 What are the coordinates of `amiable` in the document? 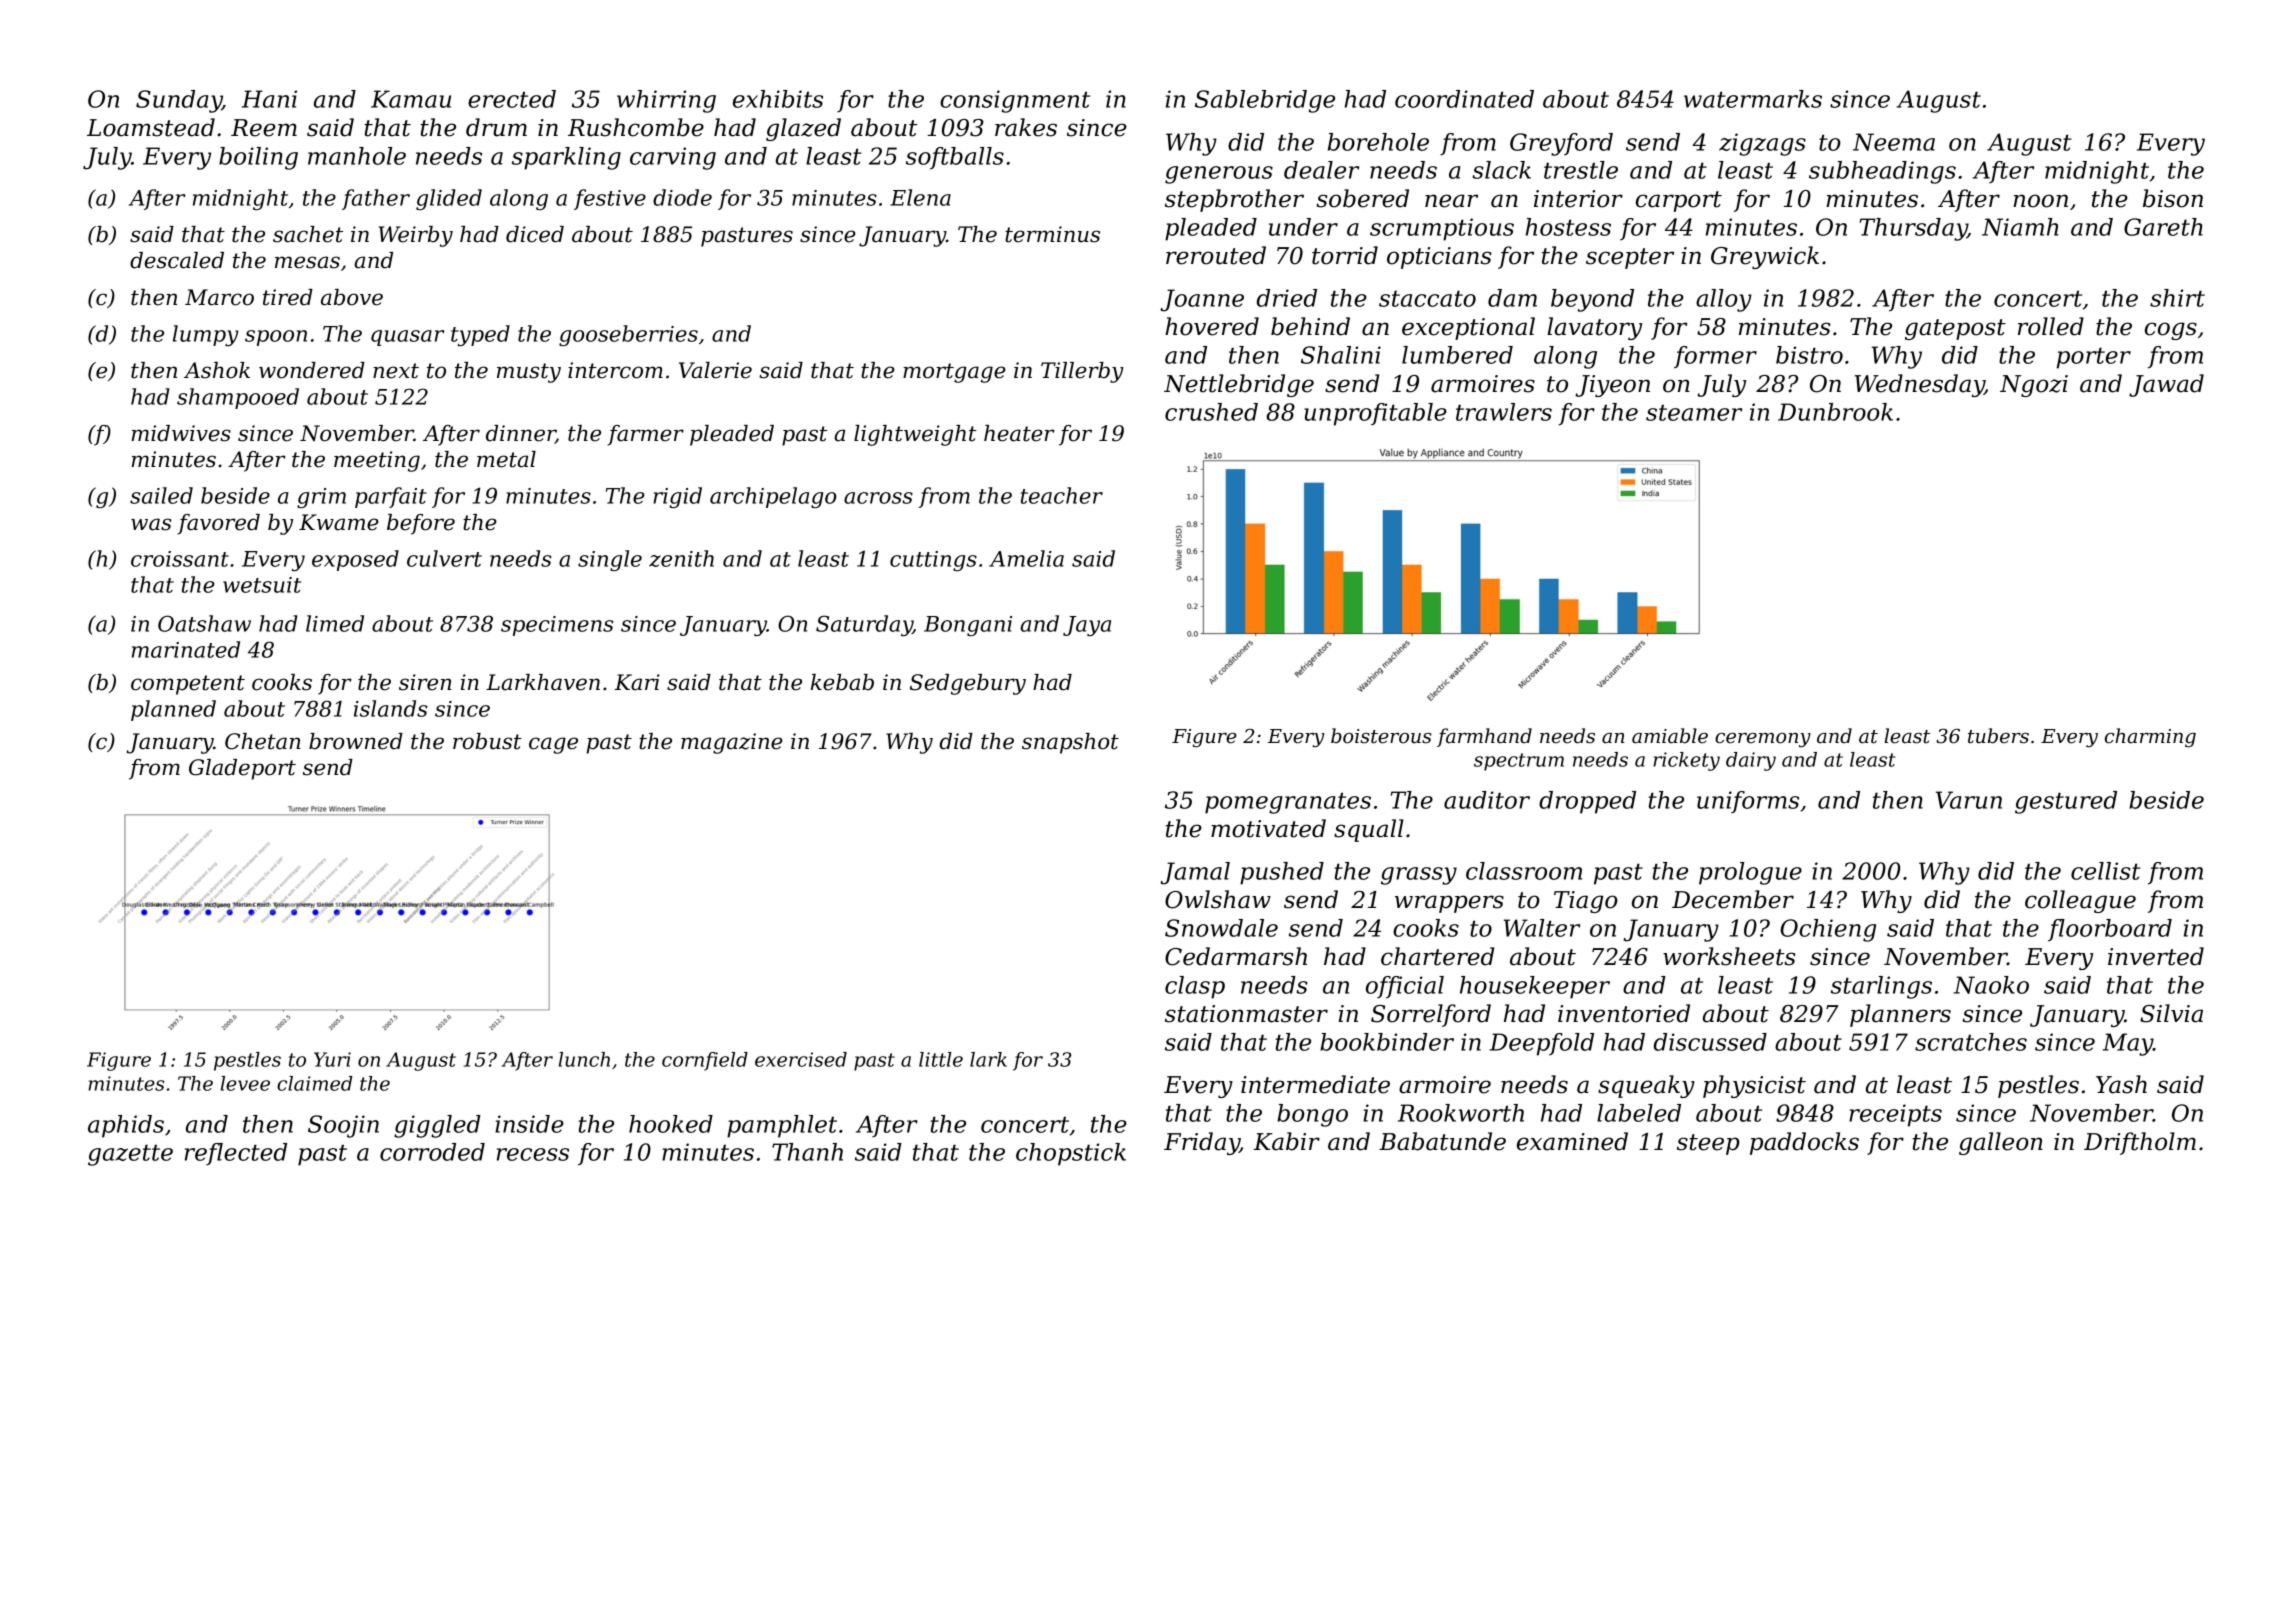 It's located at (1670, 736).
